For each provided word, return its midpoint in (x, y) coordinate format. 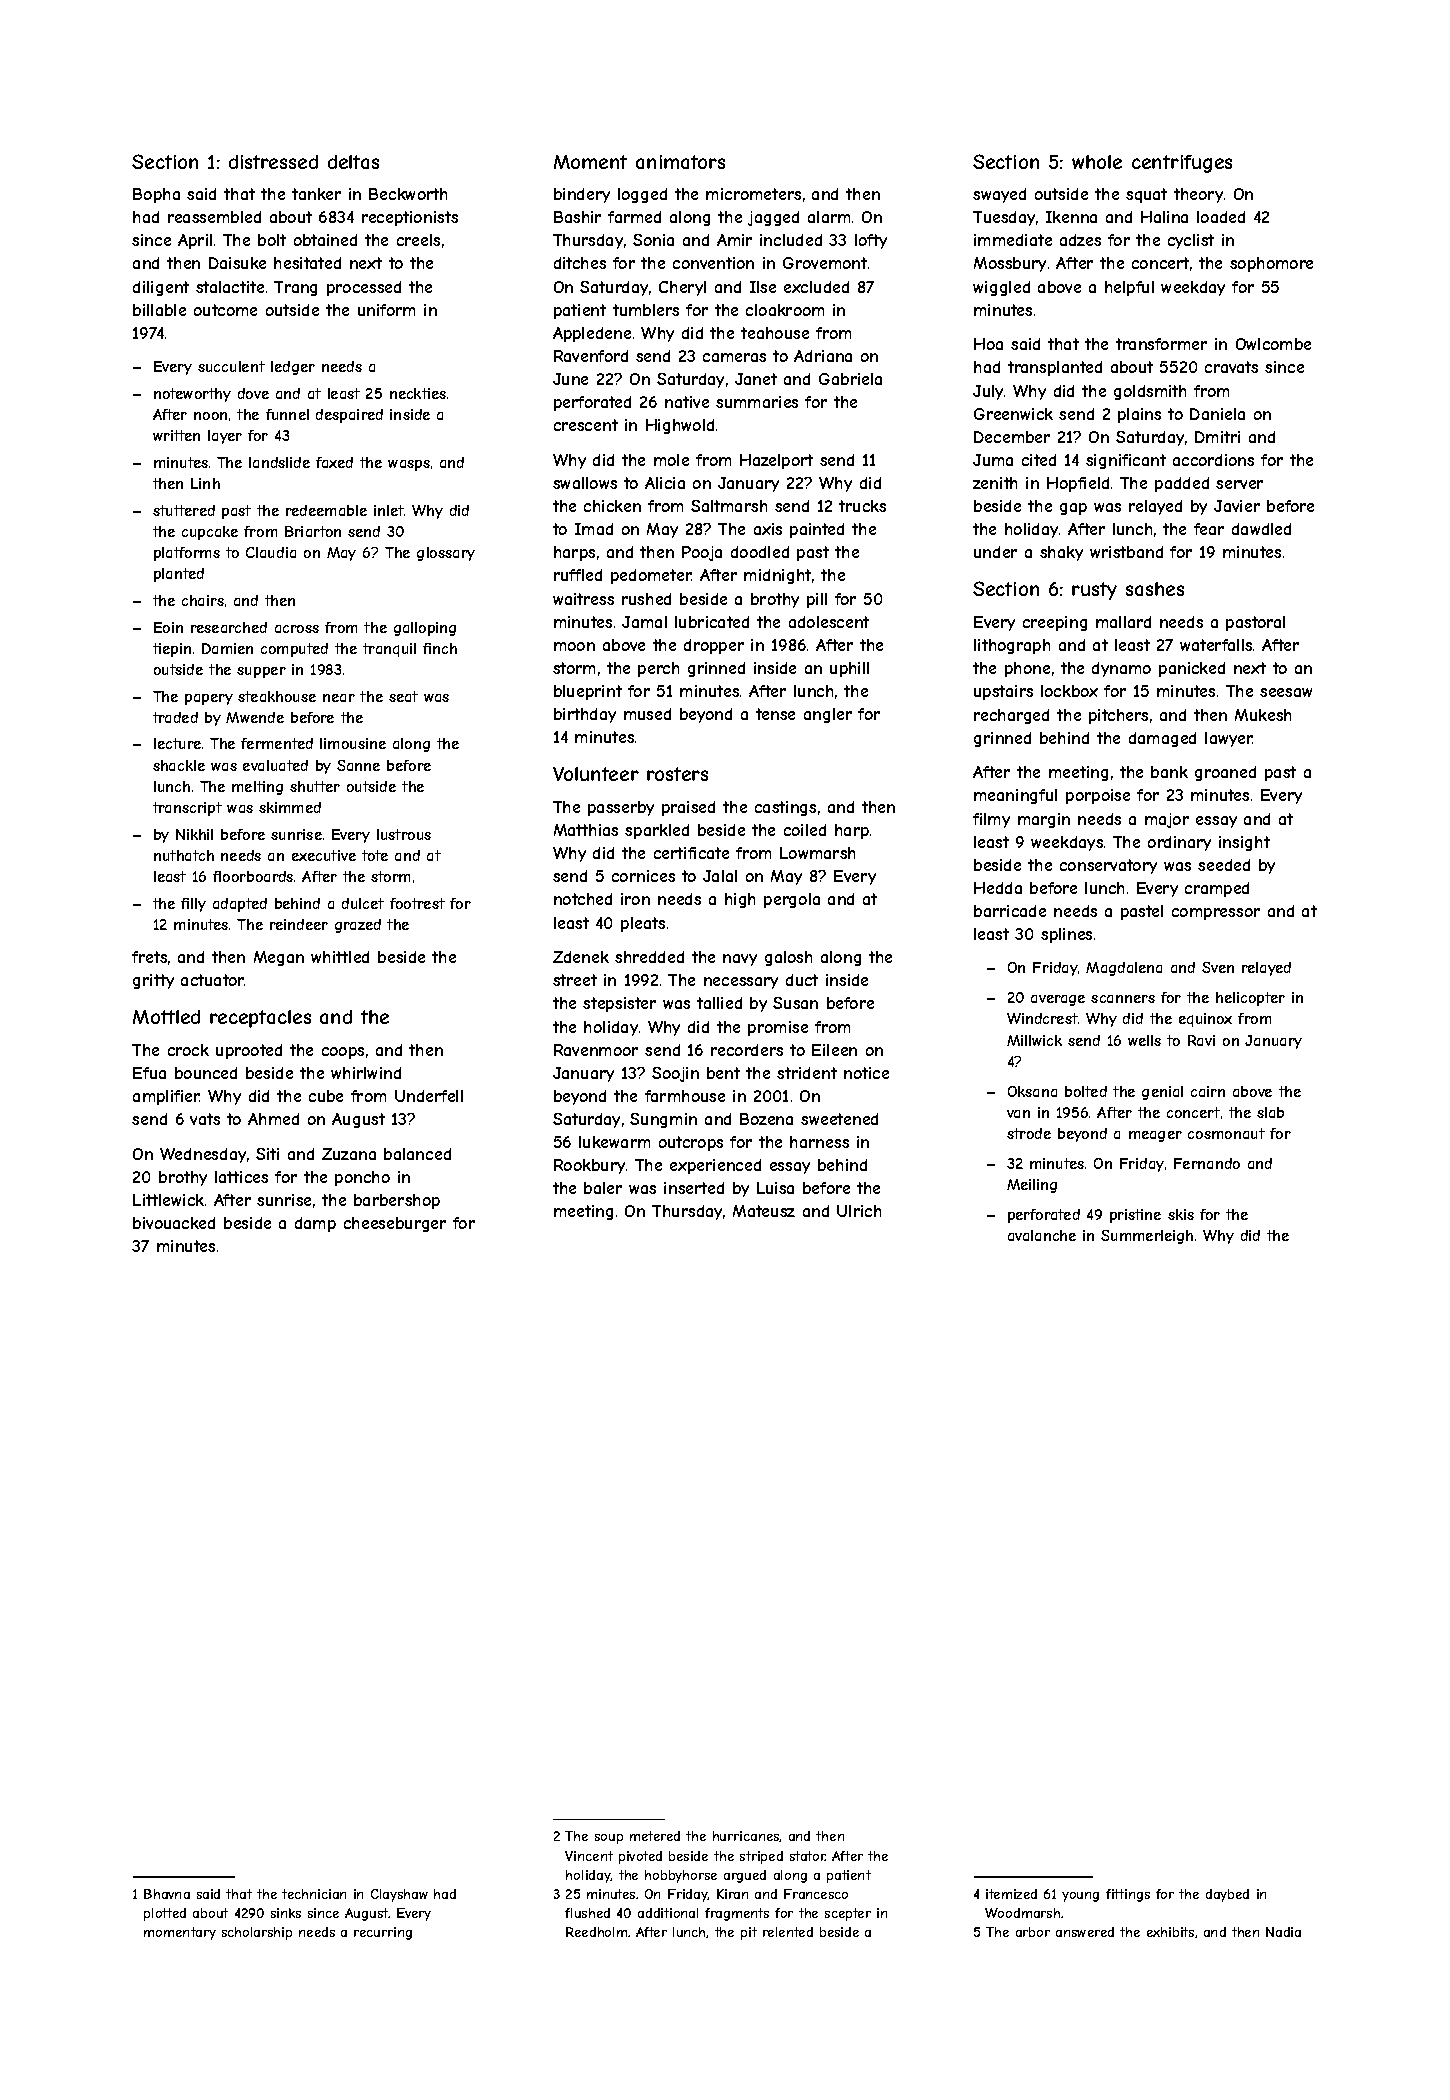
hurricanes (746, 1836)
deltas (353, 162)
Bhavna (167, 1894)
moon (574, 646)
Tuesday (1004, 218)
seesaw (1286, 692)
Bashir (577, 217)
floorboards (253, 876)
